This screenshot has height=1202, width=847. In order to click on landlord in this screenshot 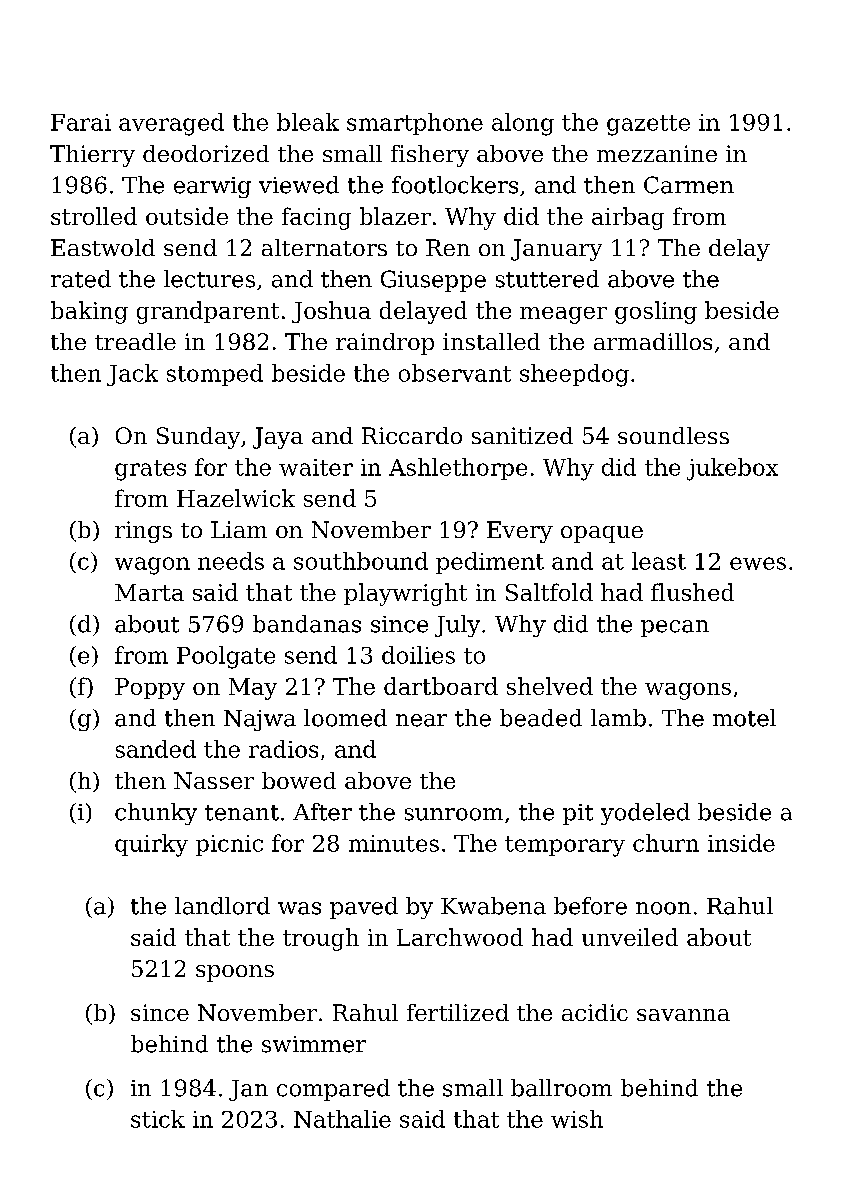, I will do `click(222, 906)`.
